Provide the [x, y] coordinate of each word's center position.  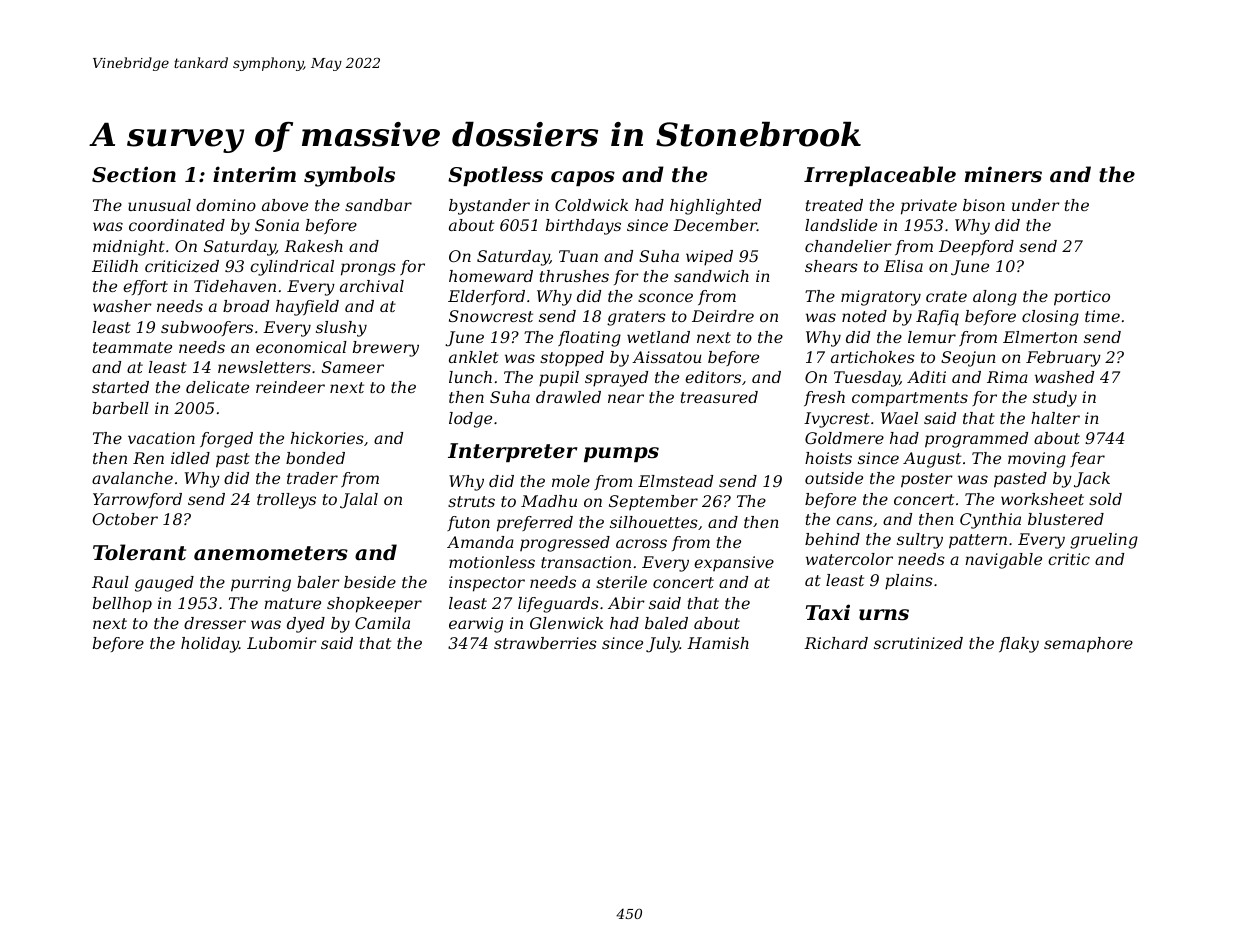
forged [226, 440]
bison [984, 205]
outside [834, 478]
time [1102, 316]
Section [134, 174]
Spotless [495, 176]
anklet [474, 357]
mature [292, 603]
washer [122, 306]
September [653, 502]
